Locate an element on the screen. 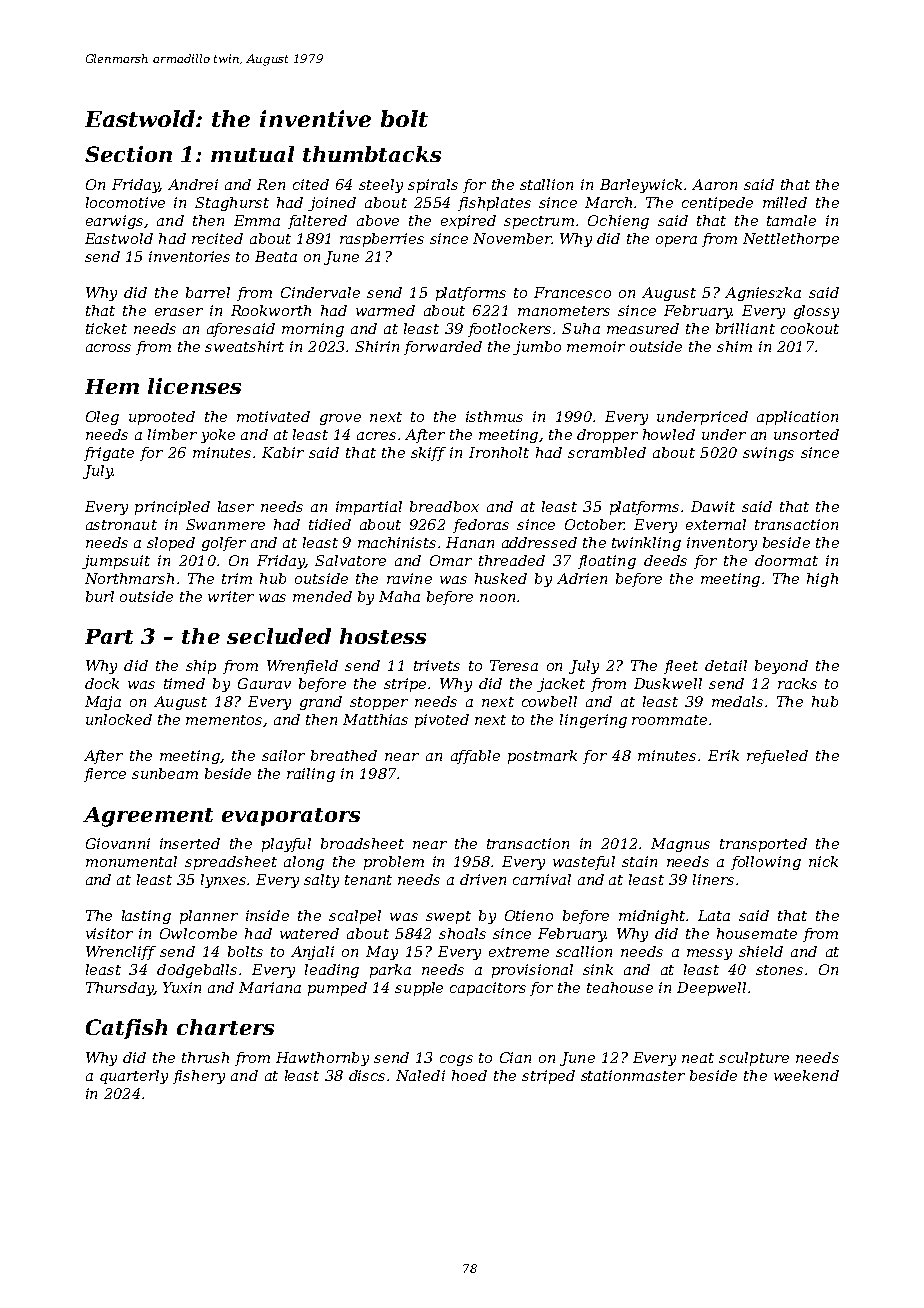 This screenshot has height=1308, width=924. principled is located at coordinates (172, 508).
